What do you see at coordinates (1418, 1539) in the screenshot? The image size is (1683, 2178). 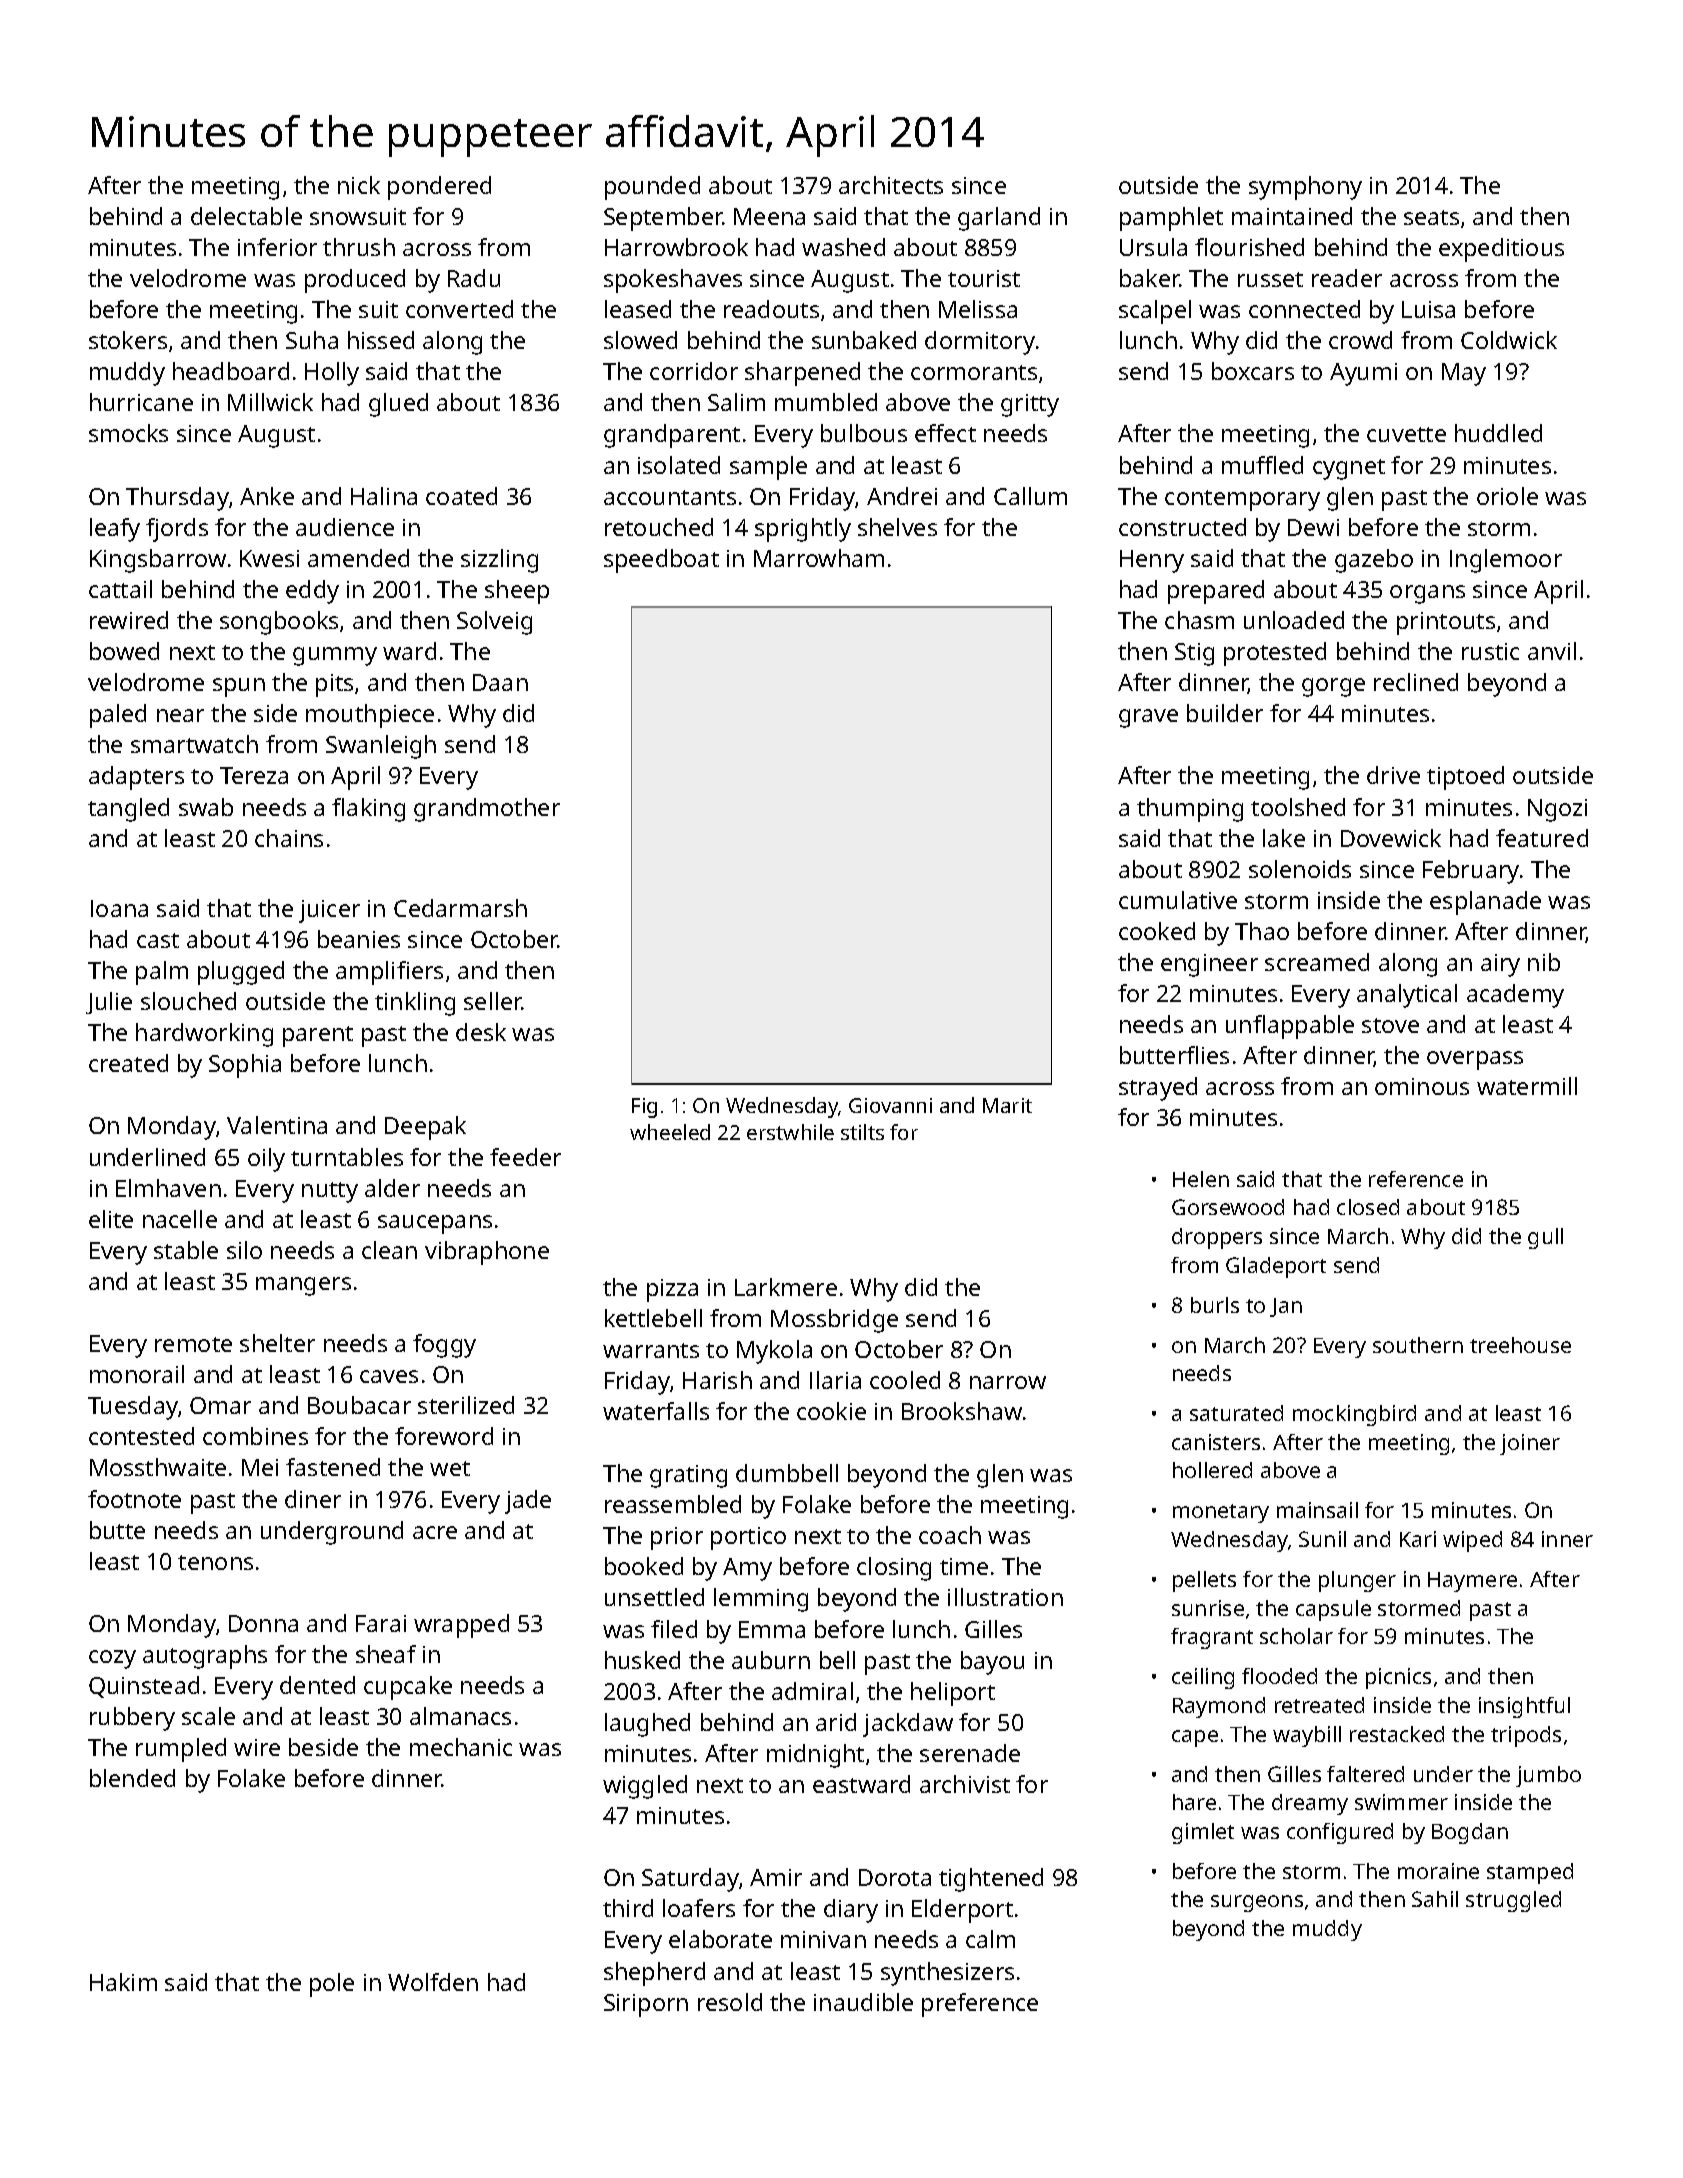 I see `Kari` at bounding box center [1418, 1539].
